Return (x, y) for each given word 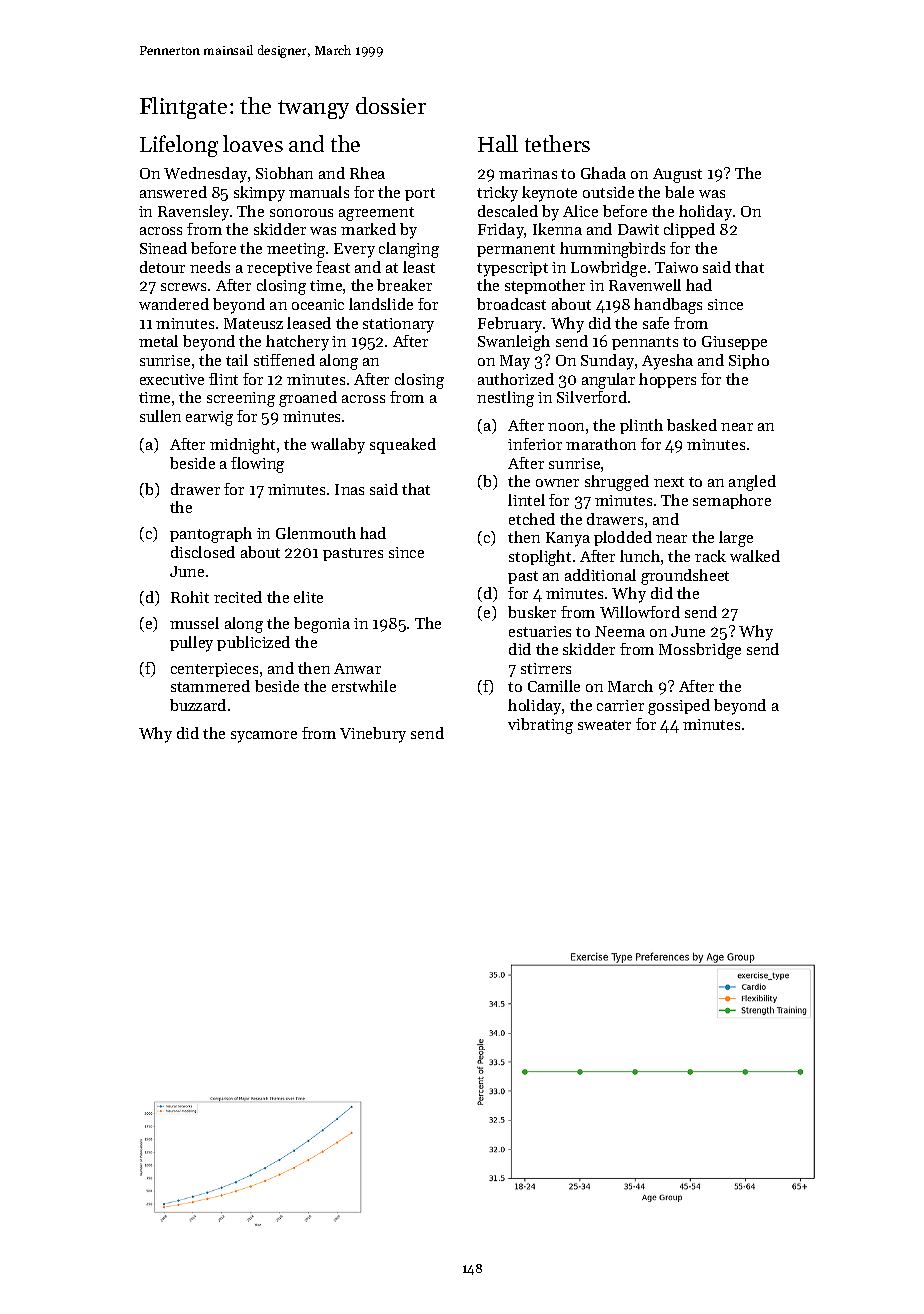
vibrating (540, 726)
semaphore (732, 501)
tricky (497, 194)
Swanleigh (514, 343)
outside (608, 192)
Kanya (568, 539)
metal (158, 341)
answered (173, 192)
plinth (641, 426)
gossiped (679, 707)
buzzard (198, 705)
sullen (160, 416)
